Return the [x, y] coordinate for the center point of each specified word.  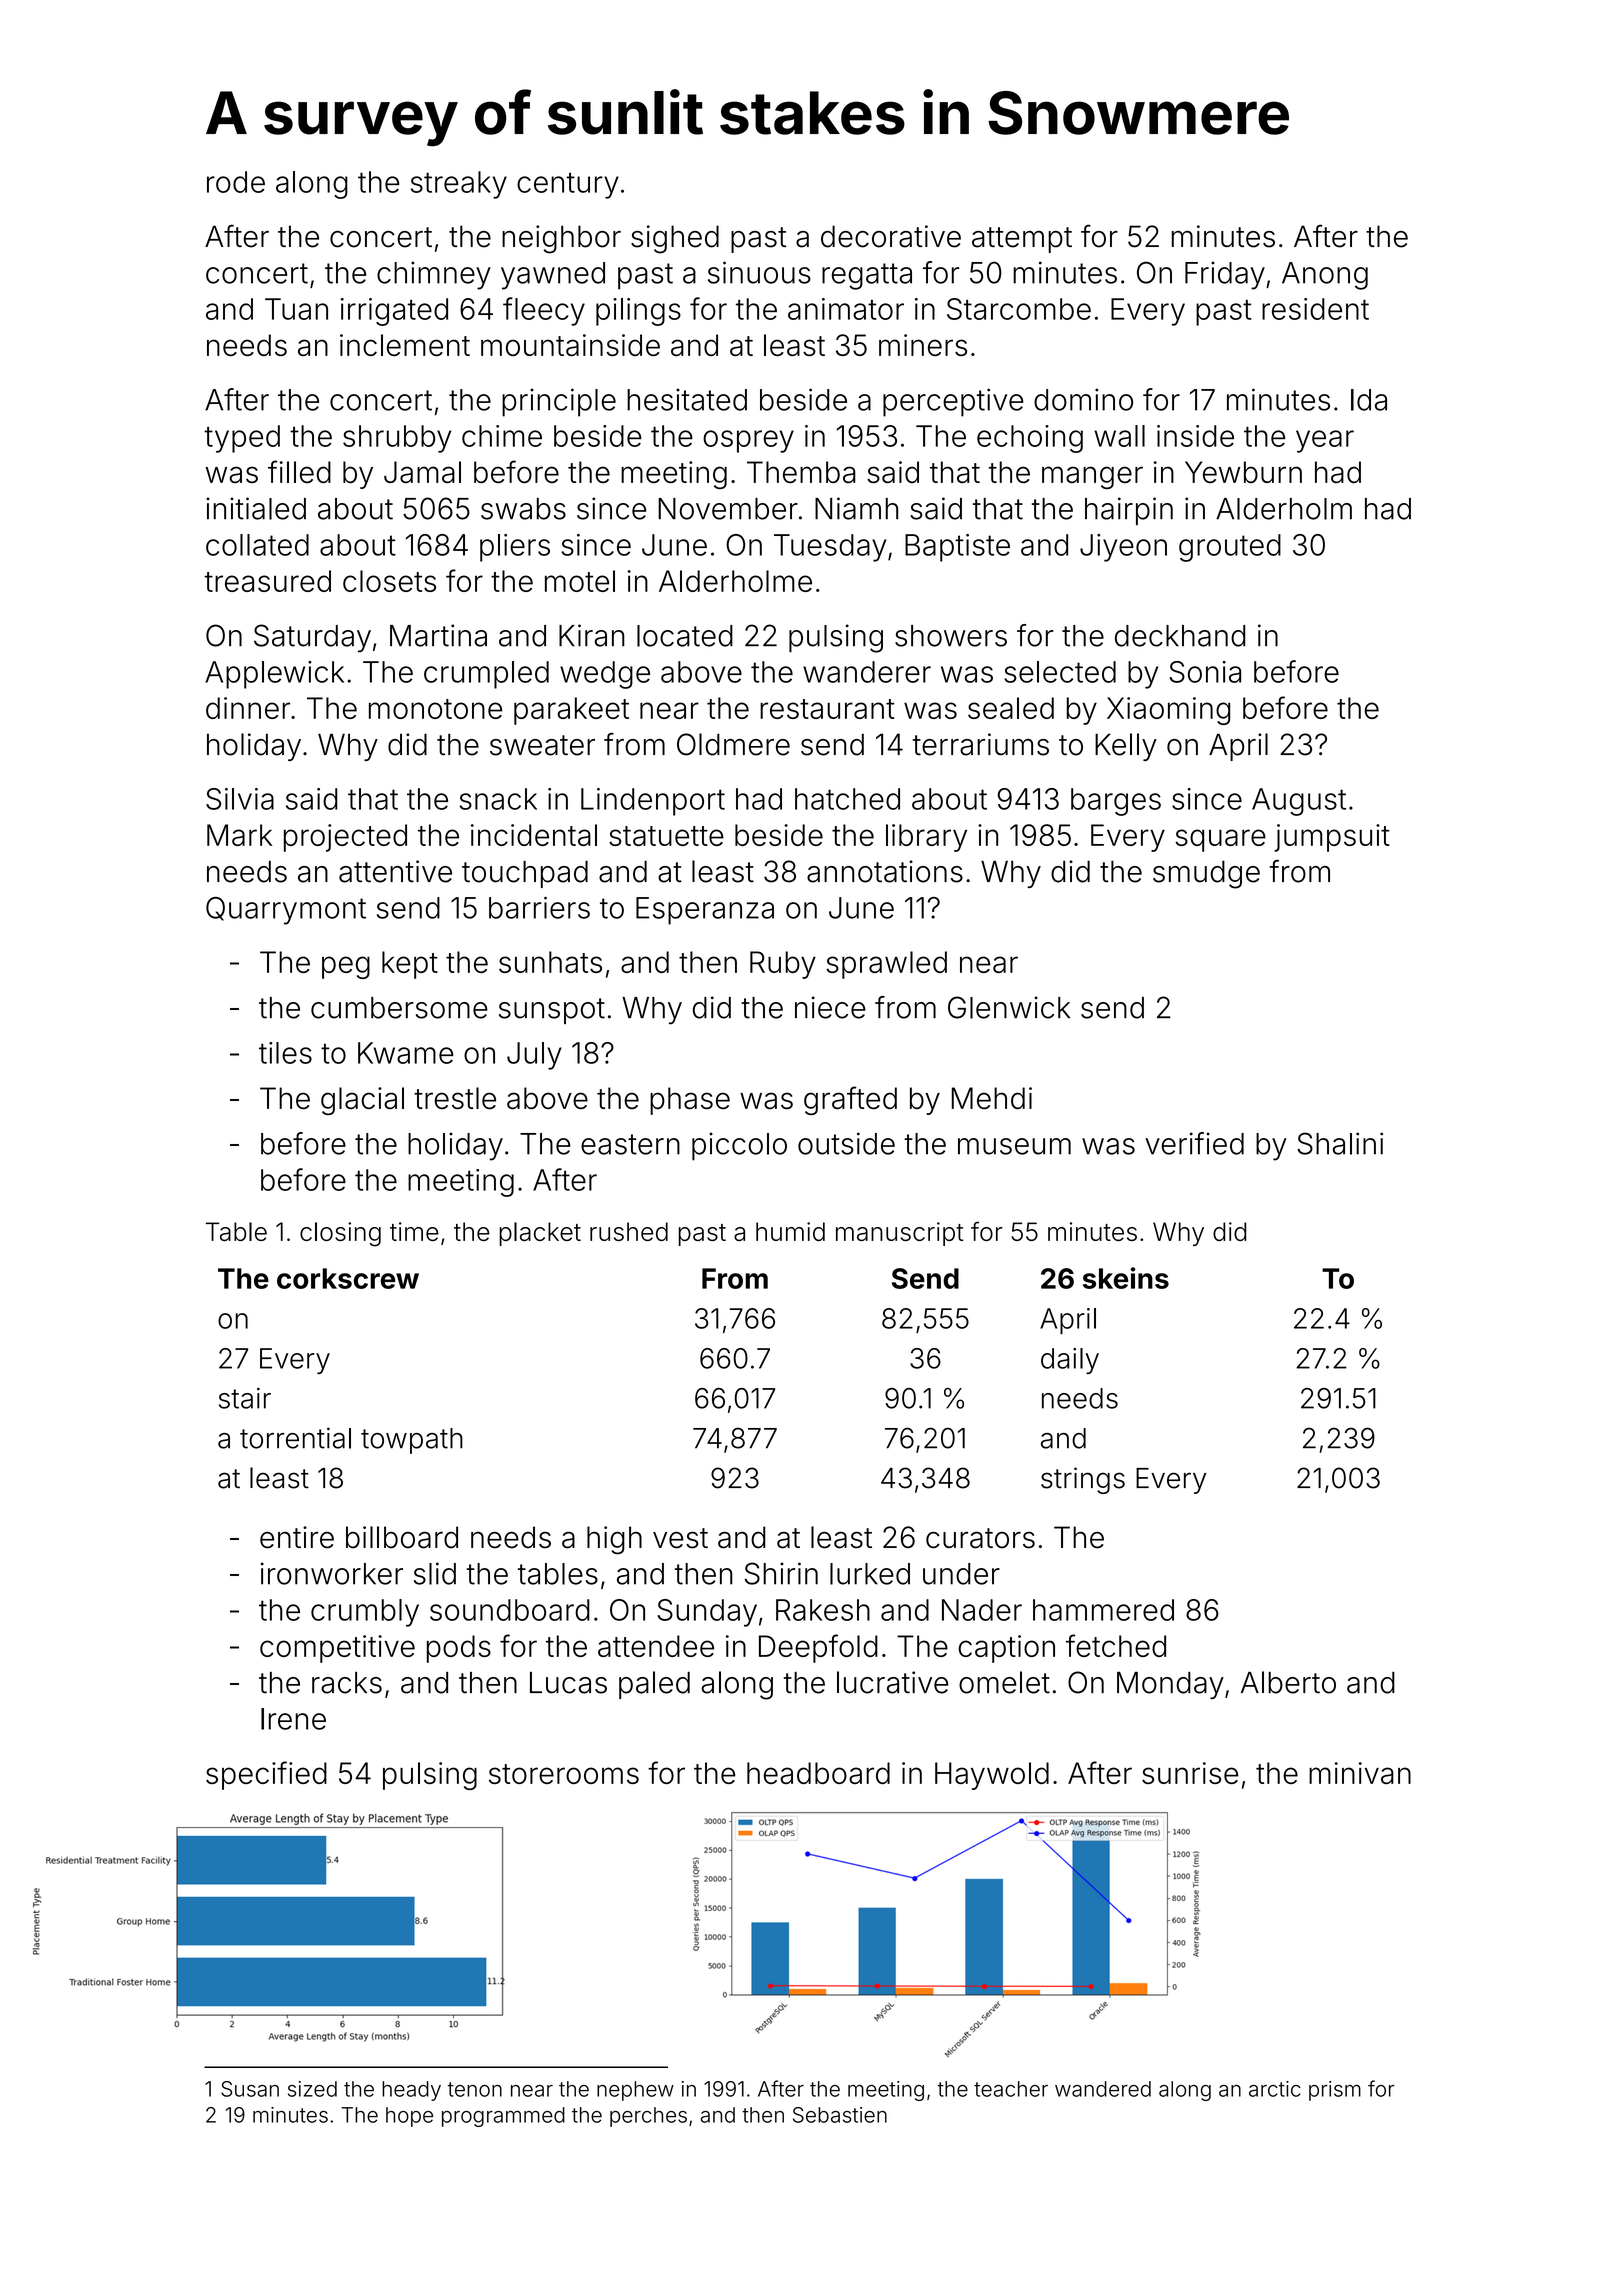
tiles [285, 1053]
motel [580, 581]
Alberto [1288, 1682]
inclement [405, 345]
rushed [629, 1231]
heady [411, 2091]
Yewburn [1243, 472]
